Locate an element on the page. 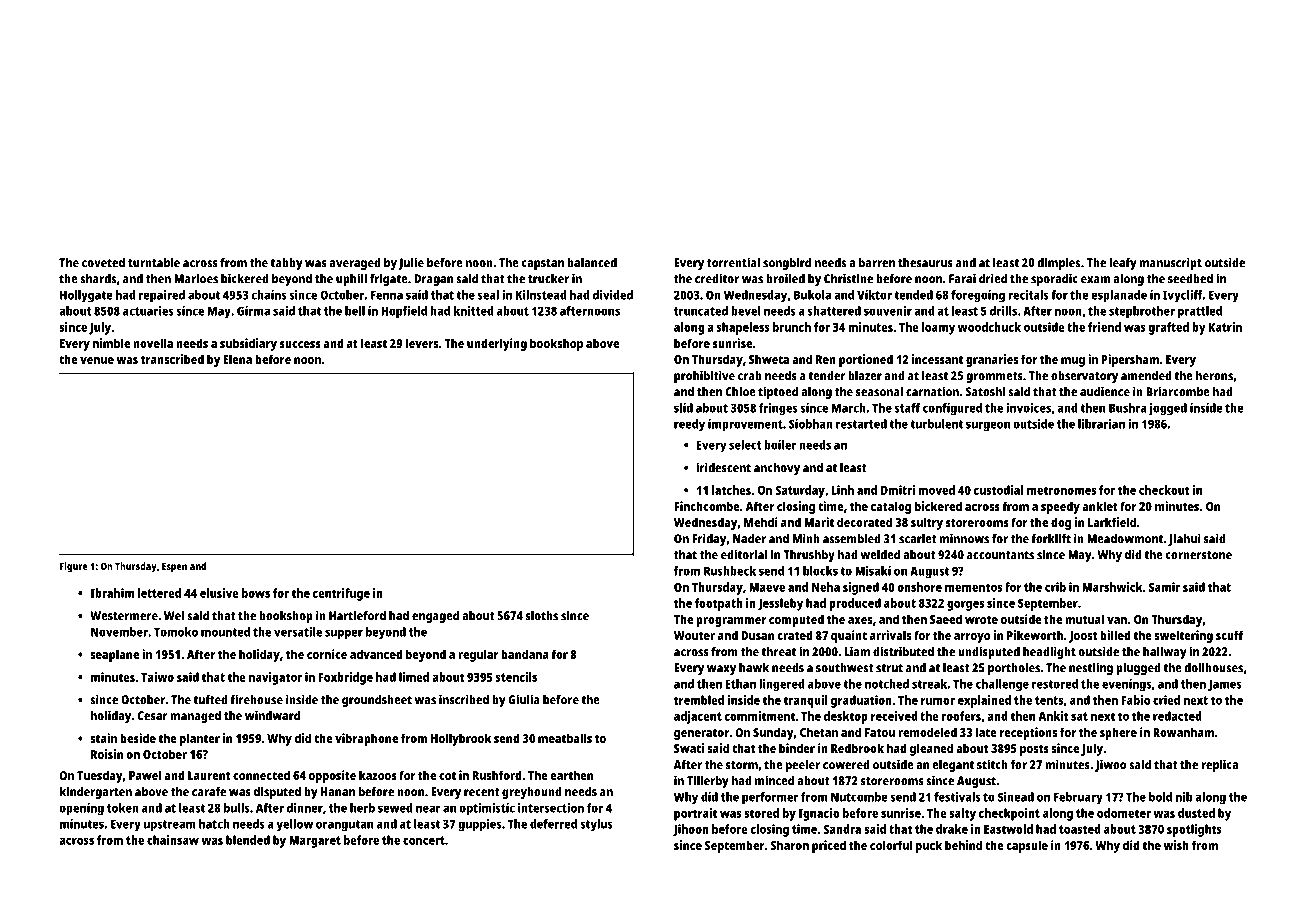 This image has height=924, width=1308. seal is located at coordinates (488, 295).
